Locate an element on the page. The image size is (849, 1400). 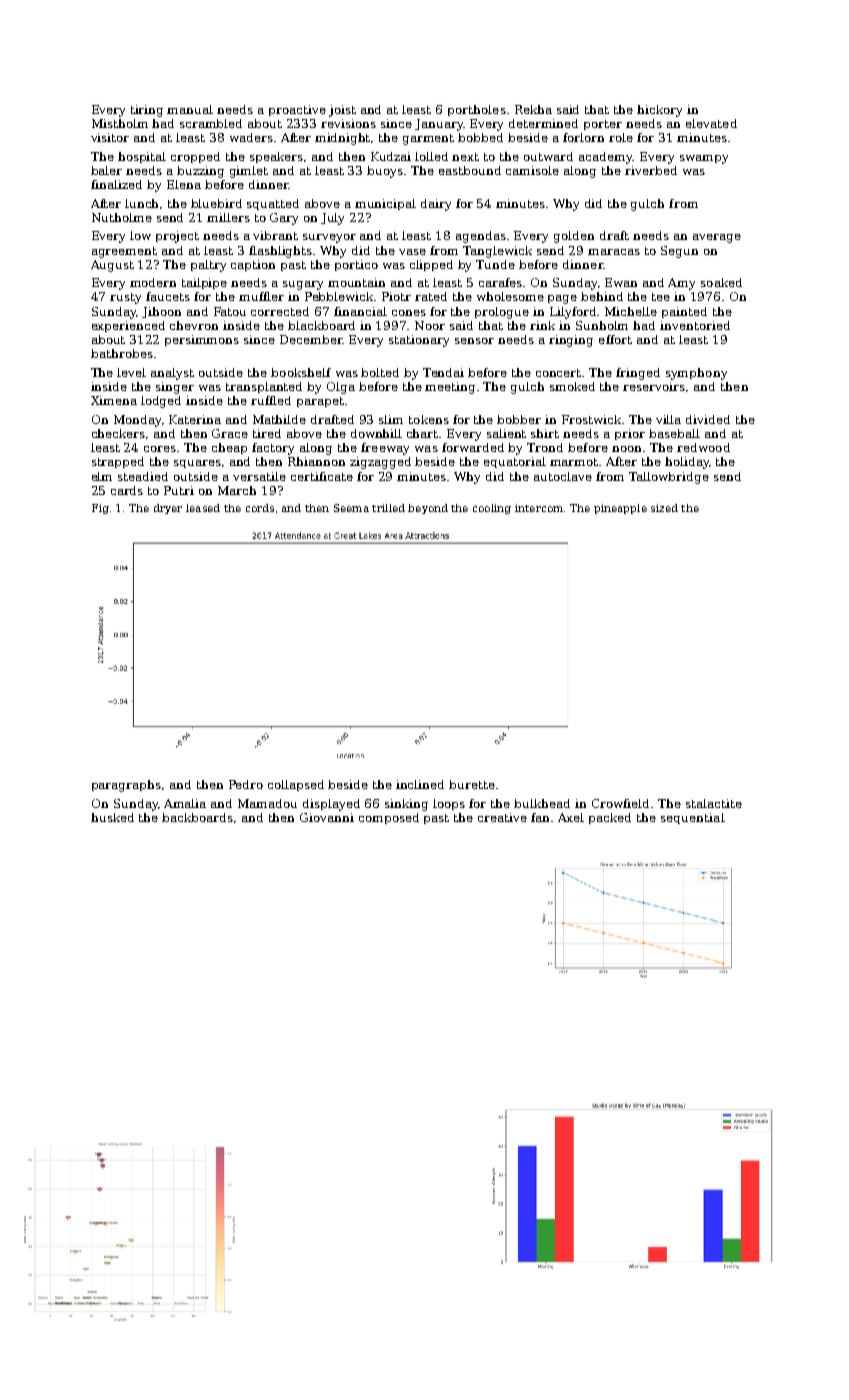
joist is located at coordinates (342, 111).
